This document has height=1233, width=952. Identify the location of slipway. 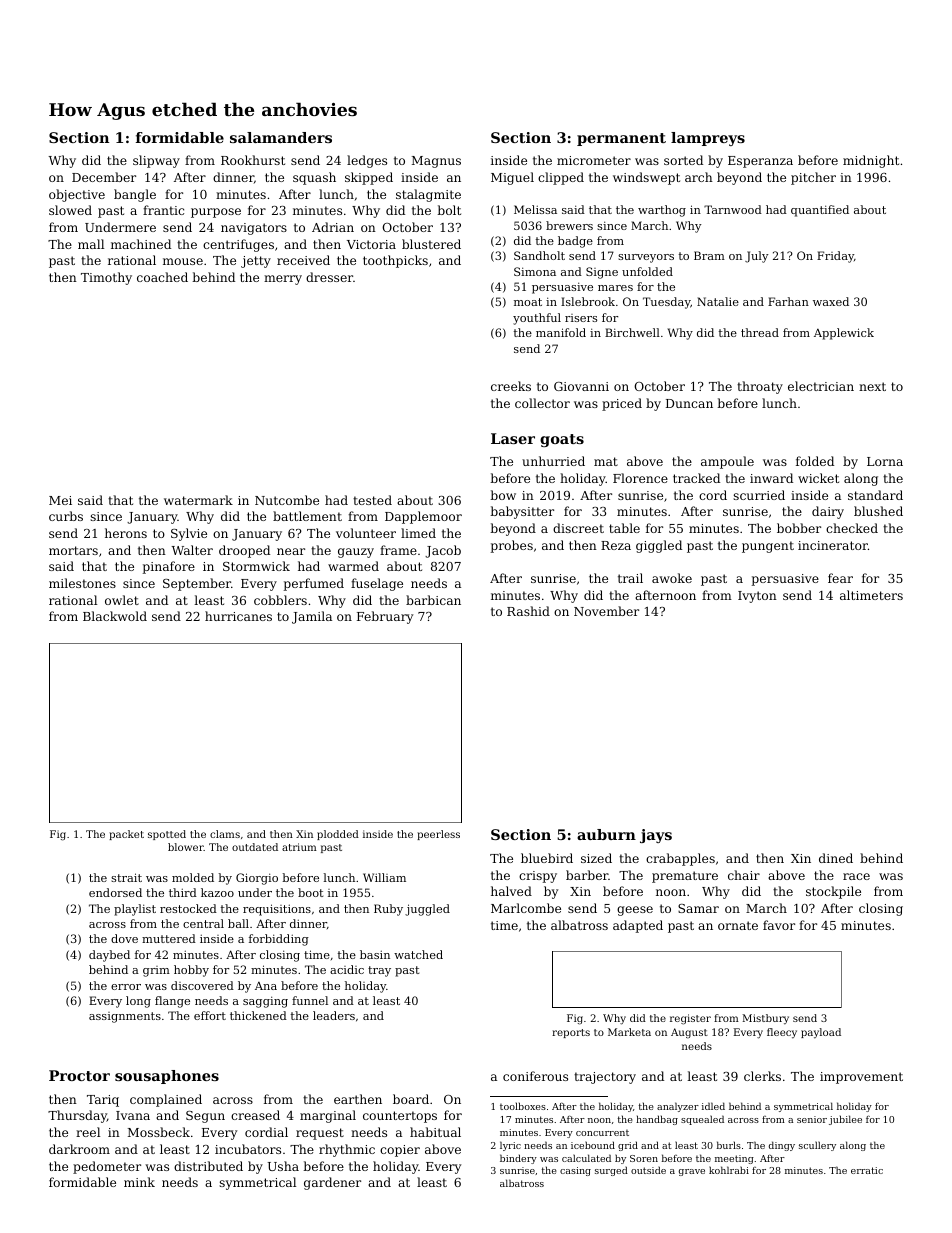
(156, 161).
